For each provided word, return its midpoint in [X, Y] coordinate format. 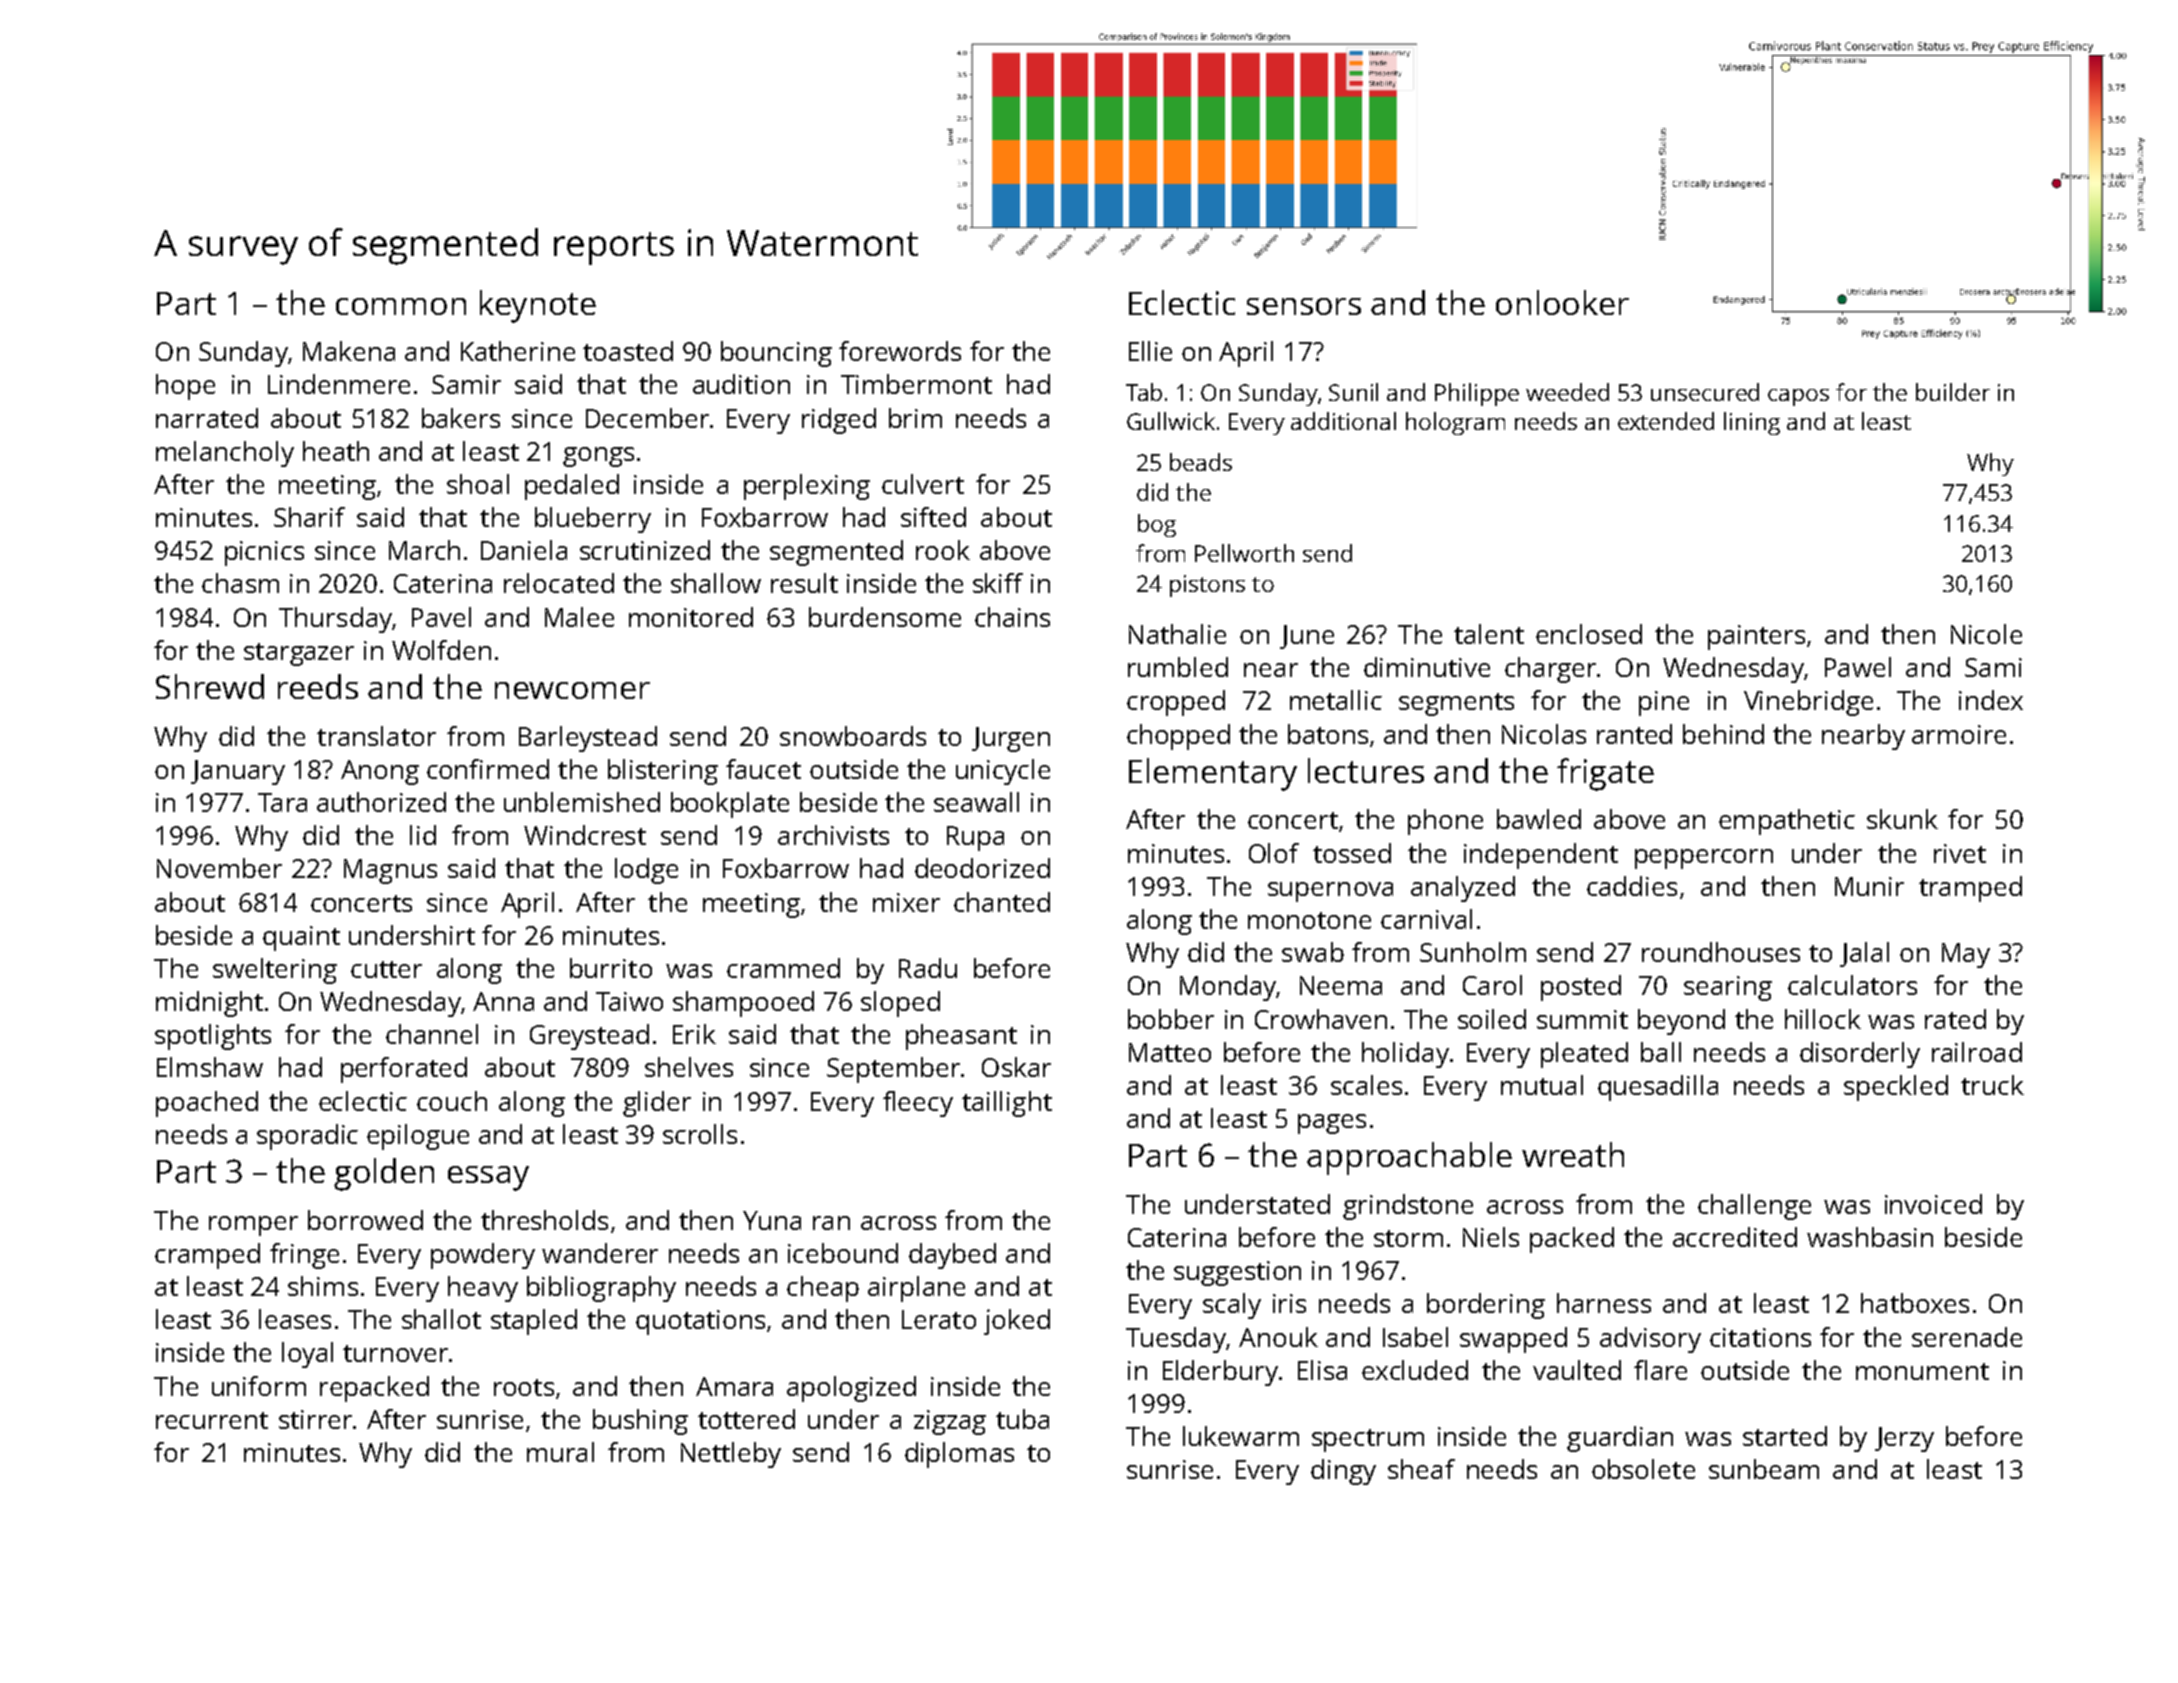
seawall [976, 802]
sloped [900, 1004]
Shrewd [210, 686]
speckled [1896, 1088]
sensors [1304, 306]
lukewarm [1241, 1436]
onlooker [1562, 302]
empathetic [1787, 822]
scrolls [700, 1134]
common [401, 306]
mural [560, 1452]
